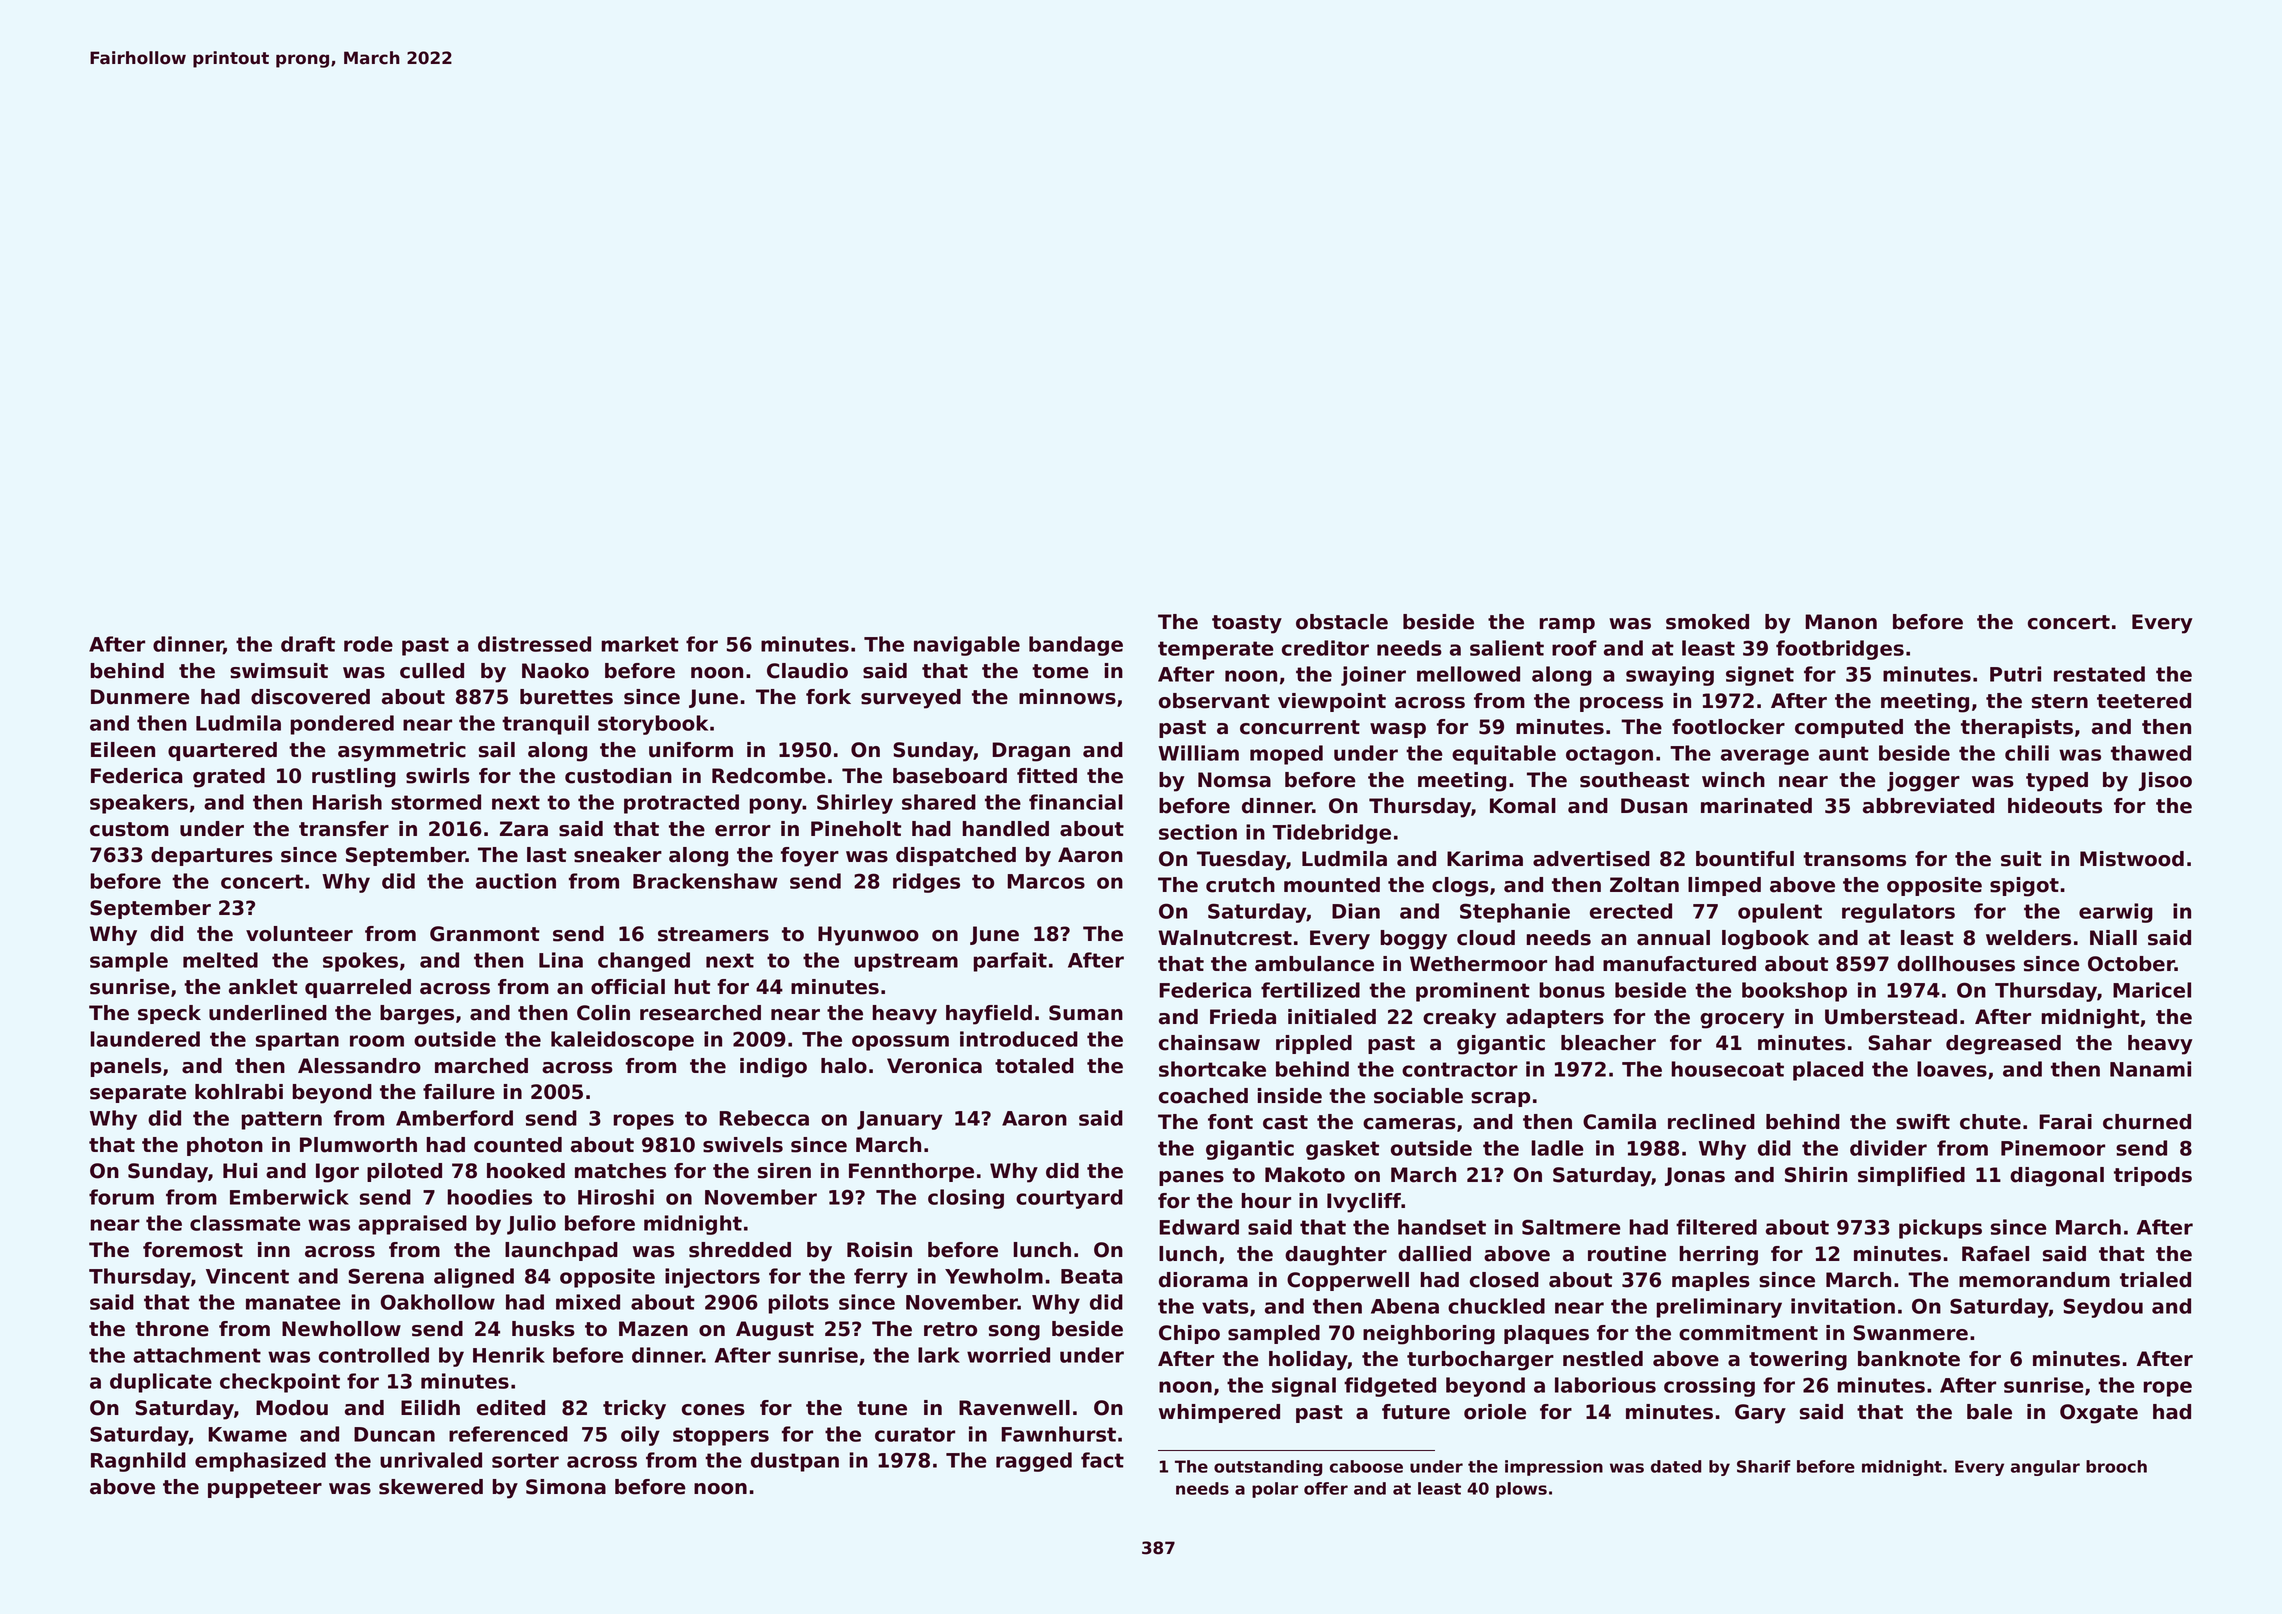  I want to click on Dunmere, so click(140, 697).
